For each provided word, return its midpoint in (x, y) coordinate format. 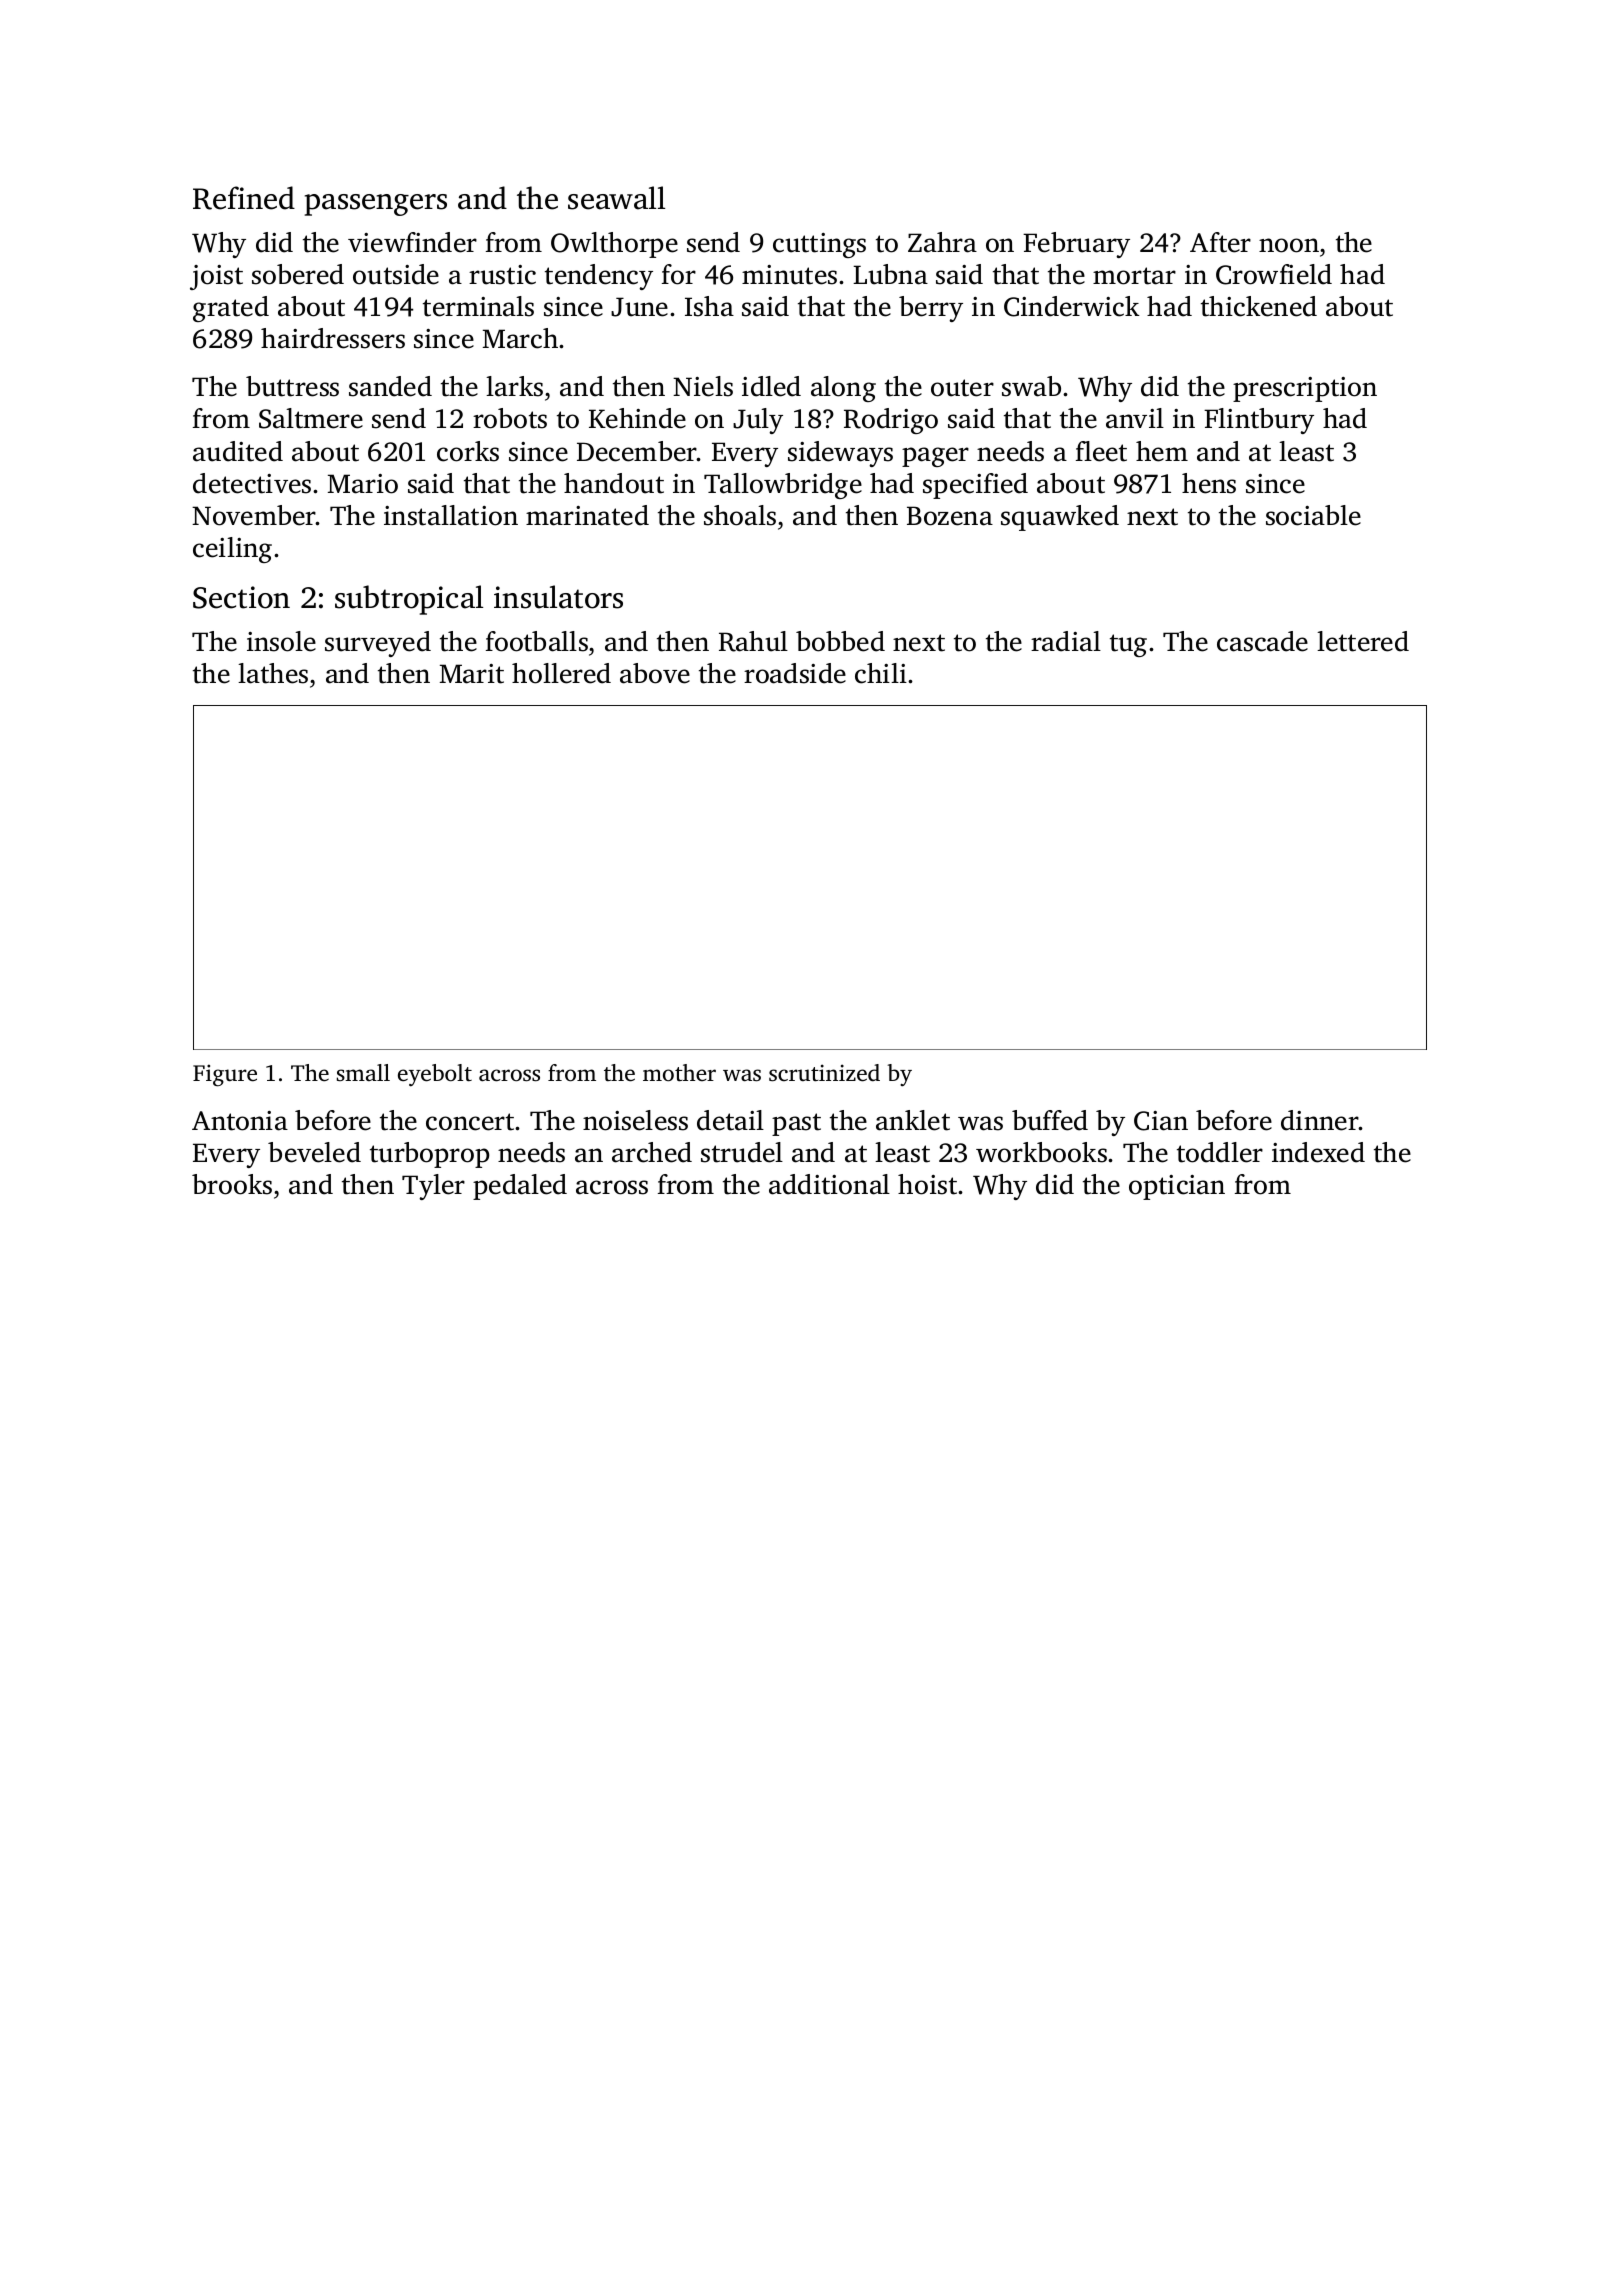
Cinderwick (1072, 306)
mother (679, 1072)
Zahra (942, 242)
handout (614, 483)
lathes (273, 673)
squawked (1060, 518)
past (796, 1124)
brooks (232, 1184)
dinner (1320, 1120)
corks (468, 451)
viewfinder (412, 242)
